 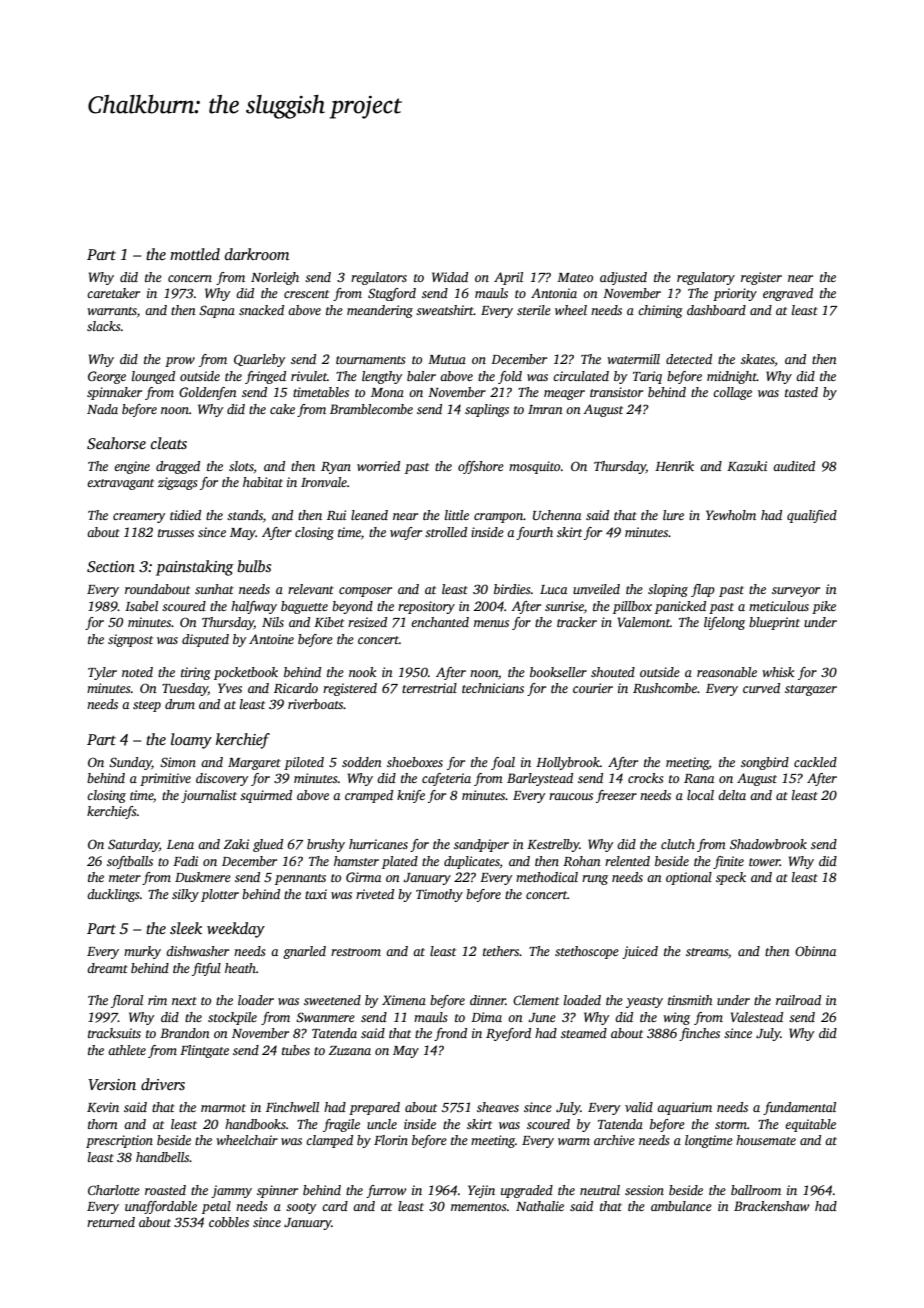 What do you see at coordinates (257, 254) in the screenshot?
I see `darkroom` at bounding box center [257, 254].
